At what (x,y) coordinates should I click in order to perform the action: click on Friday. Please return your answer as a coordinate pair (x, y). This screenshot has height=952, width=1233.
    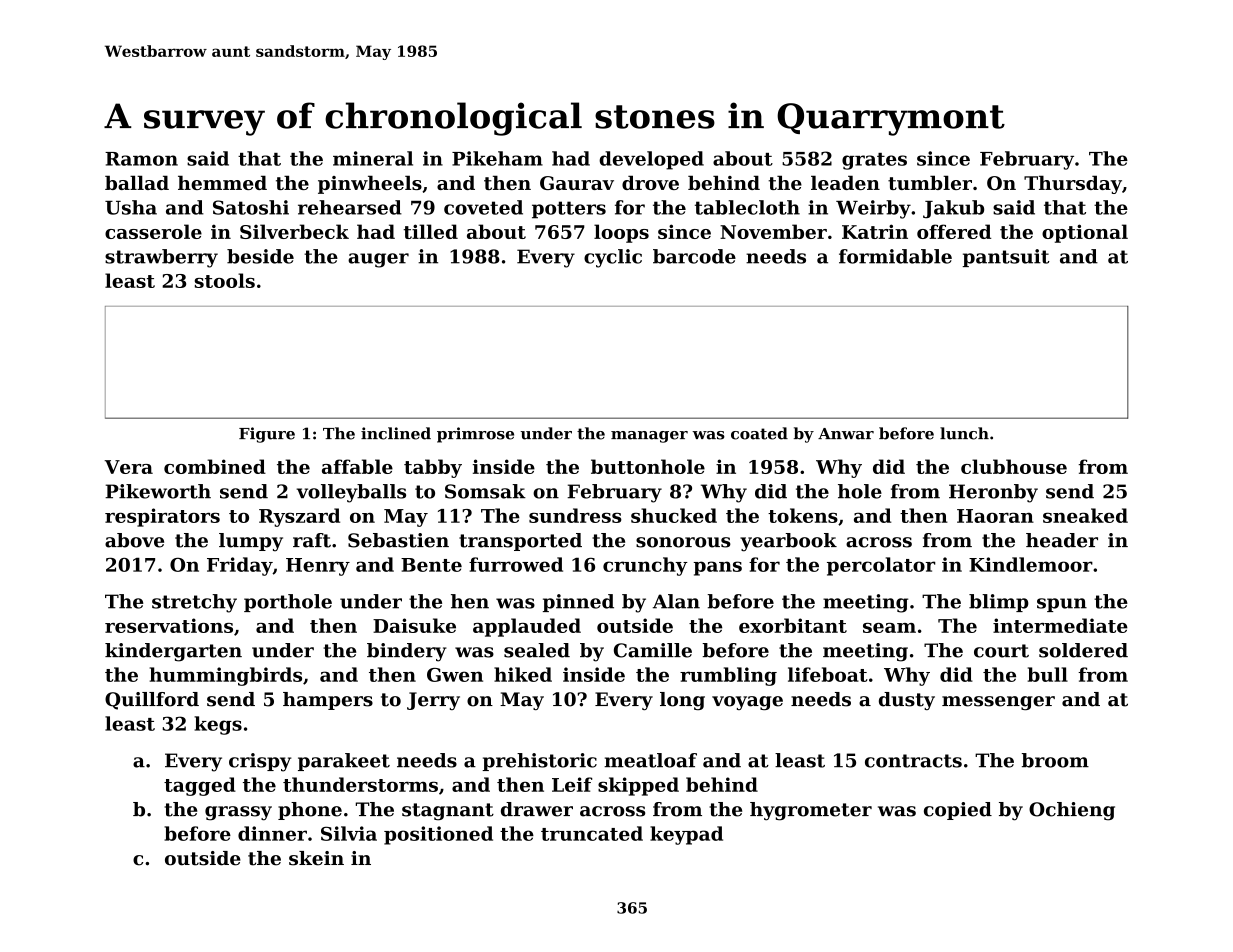
    Looking at the image, I should click on (240, 566).
